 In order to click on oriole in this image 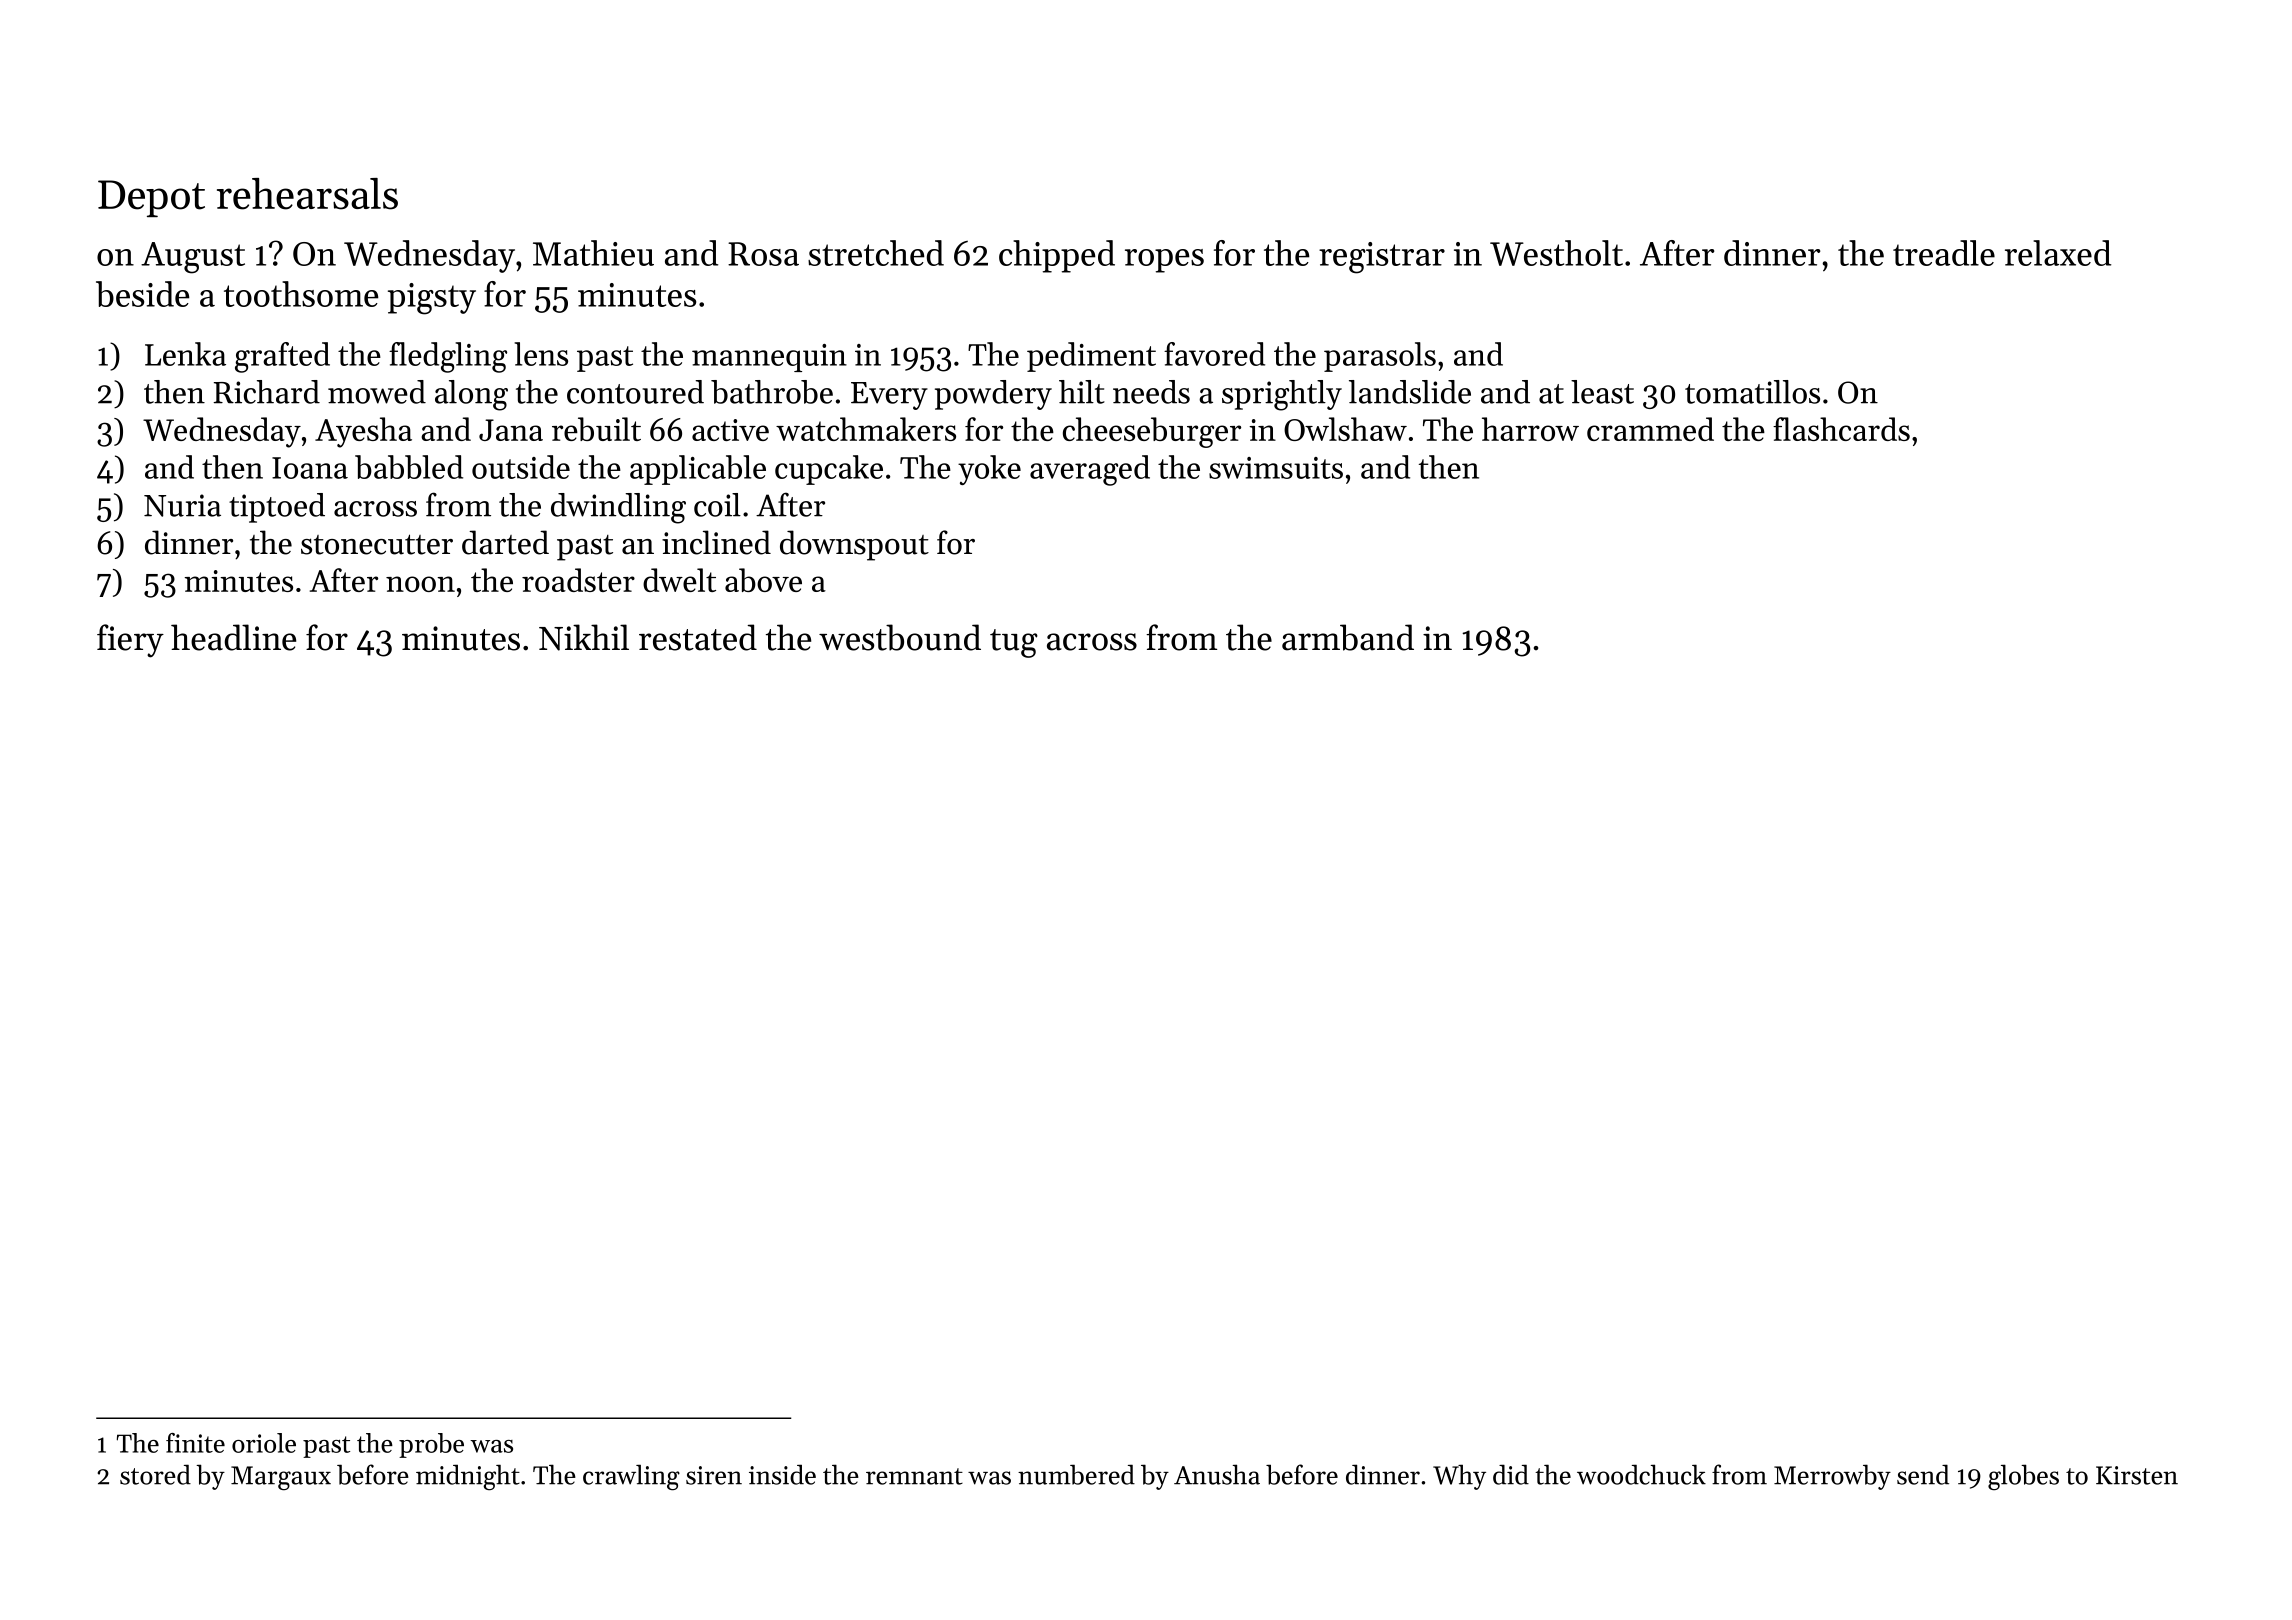, I will do `click(264, 1443)`.
